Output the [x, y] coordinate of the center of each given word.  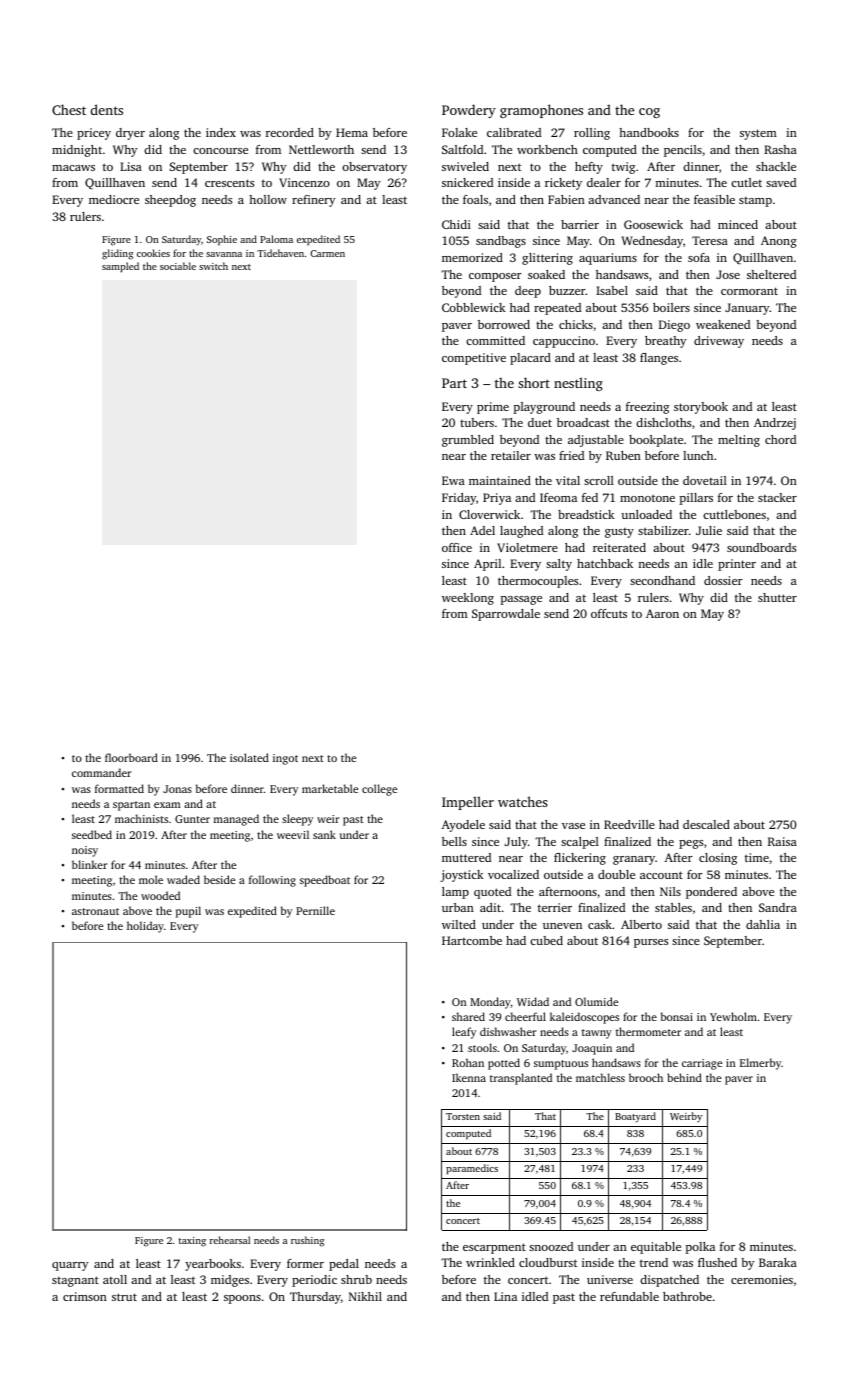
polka [700, 1248]
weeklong [468, 599]
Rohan [468, 1062]
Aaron [662, 613]
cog [649, 113]
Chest [69, 109]
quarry [70, 1266]
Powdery [469, 111]
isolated [249, 757]
